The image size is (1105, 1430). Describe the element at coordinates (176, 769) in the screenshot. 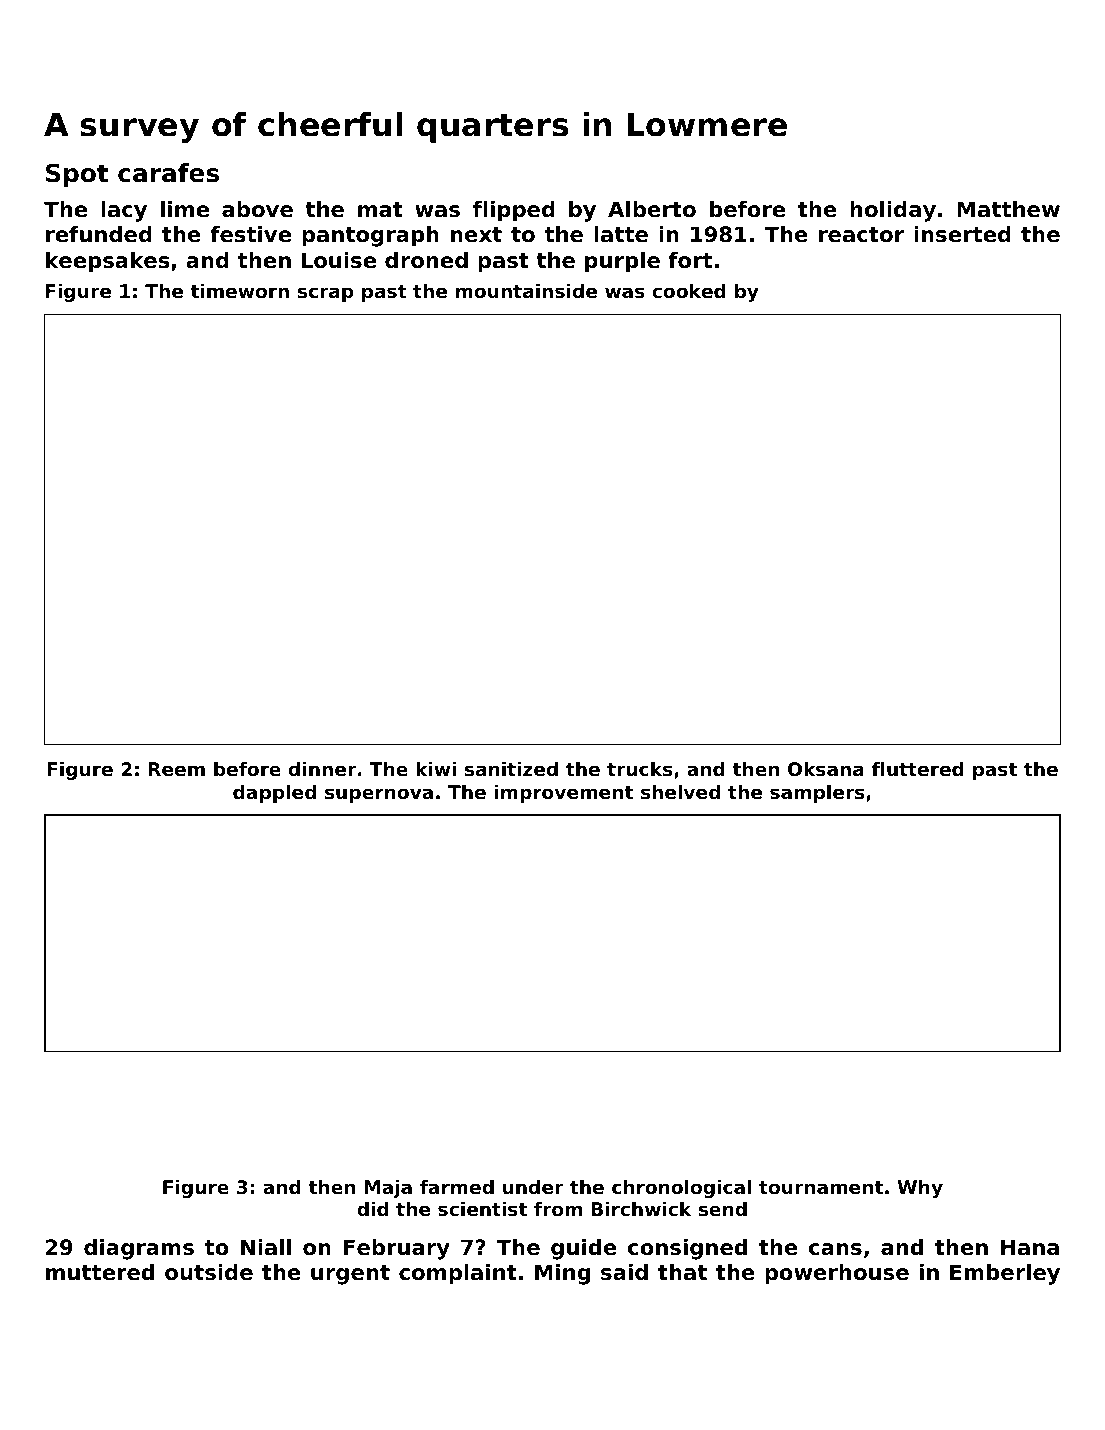

I see `Reem` at that location.
